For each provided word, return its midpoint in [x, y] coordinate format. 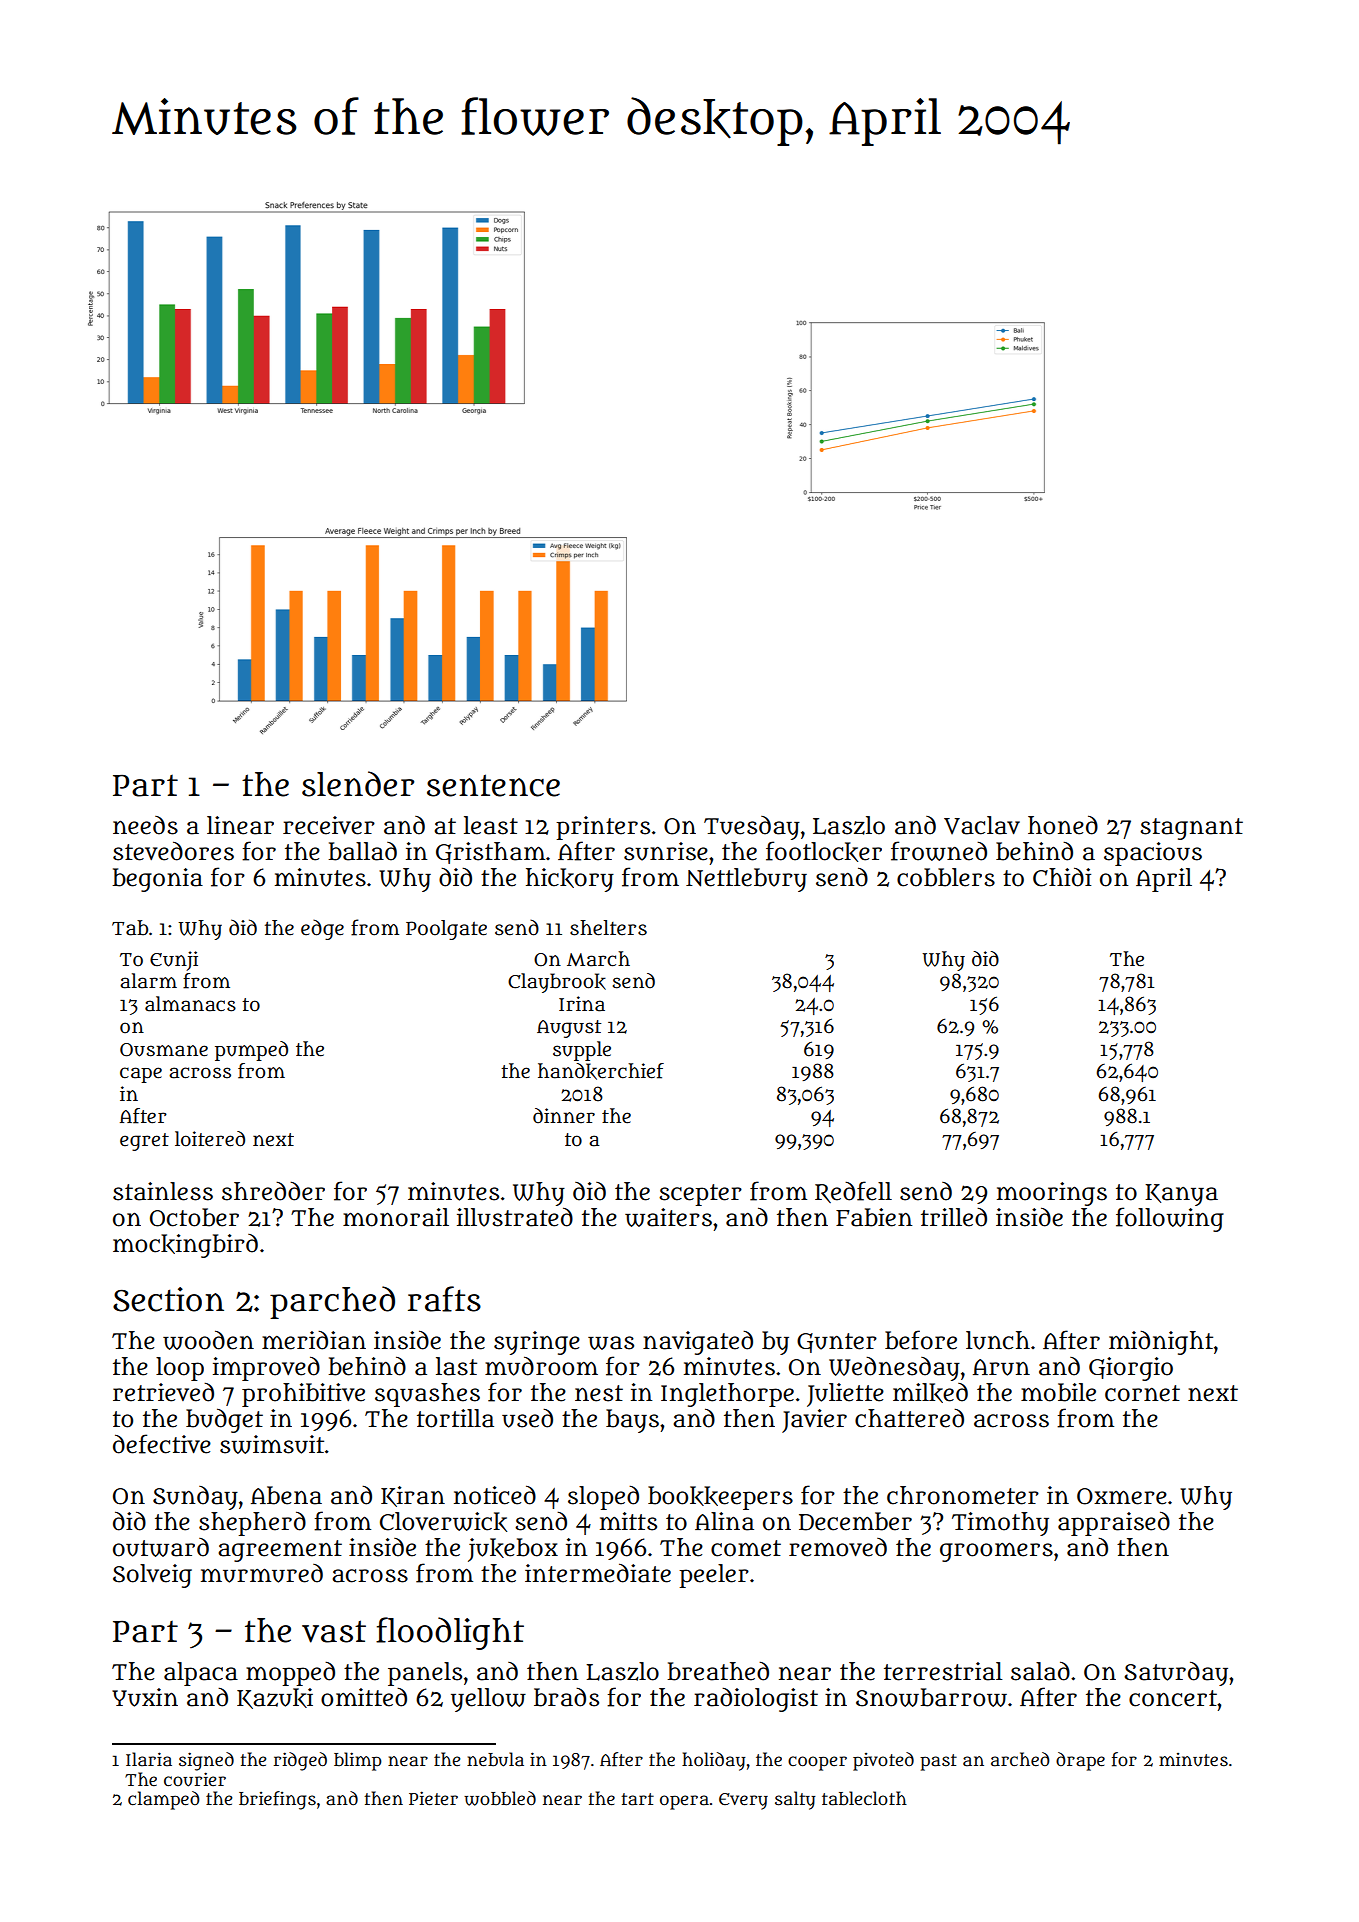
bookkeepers [720, 1498]
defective [162, 1444]
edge [322, 929]
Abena [286, 1495]
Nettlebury [746, 880]
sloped [603, 1498]
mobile [1058, 1392]
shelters [608, 928]
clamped [164, 1800]
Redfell [853, 1192]
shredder [273, 1191]
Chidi [1062, 877]
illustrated [515, 1217]
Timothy [1000, 1524]
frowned [939, 851]
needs [145, 825]
